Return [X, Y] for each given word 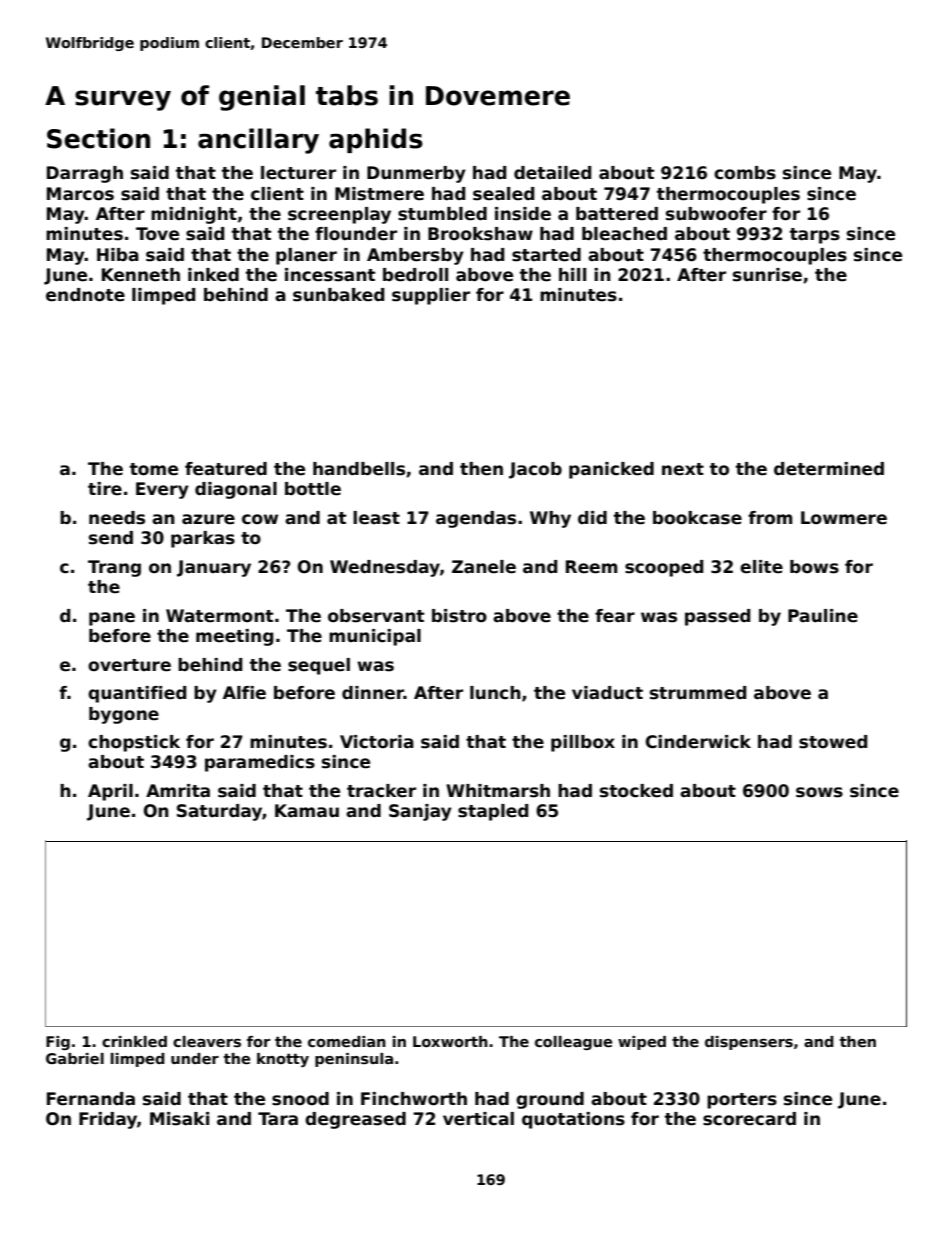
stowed [833, 742]
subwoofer [716, 214]
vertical [478, 1119]
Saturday [219, 812]
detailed [552, 173]
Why [550, 519]
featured [226, 469]
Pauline [823, 616]
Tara [278, 1119]
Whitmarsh [498, 791]
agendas [476, 519]
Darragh [85, 174]
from [770, 518]
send [111, 538]
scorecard [749, 1119]
